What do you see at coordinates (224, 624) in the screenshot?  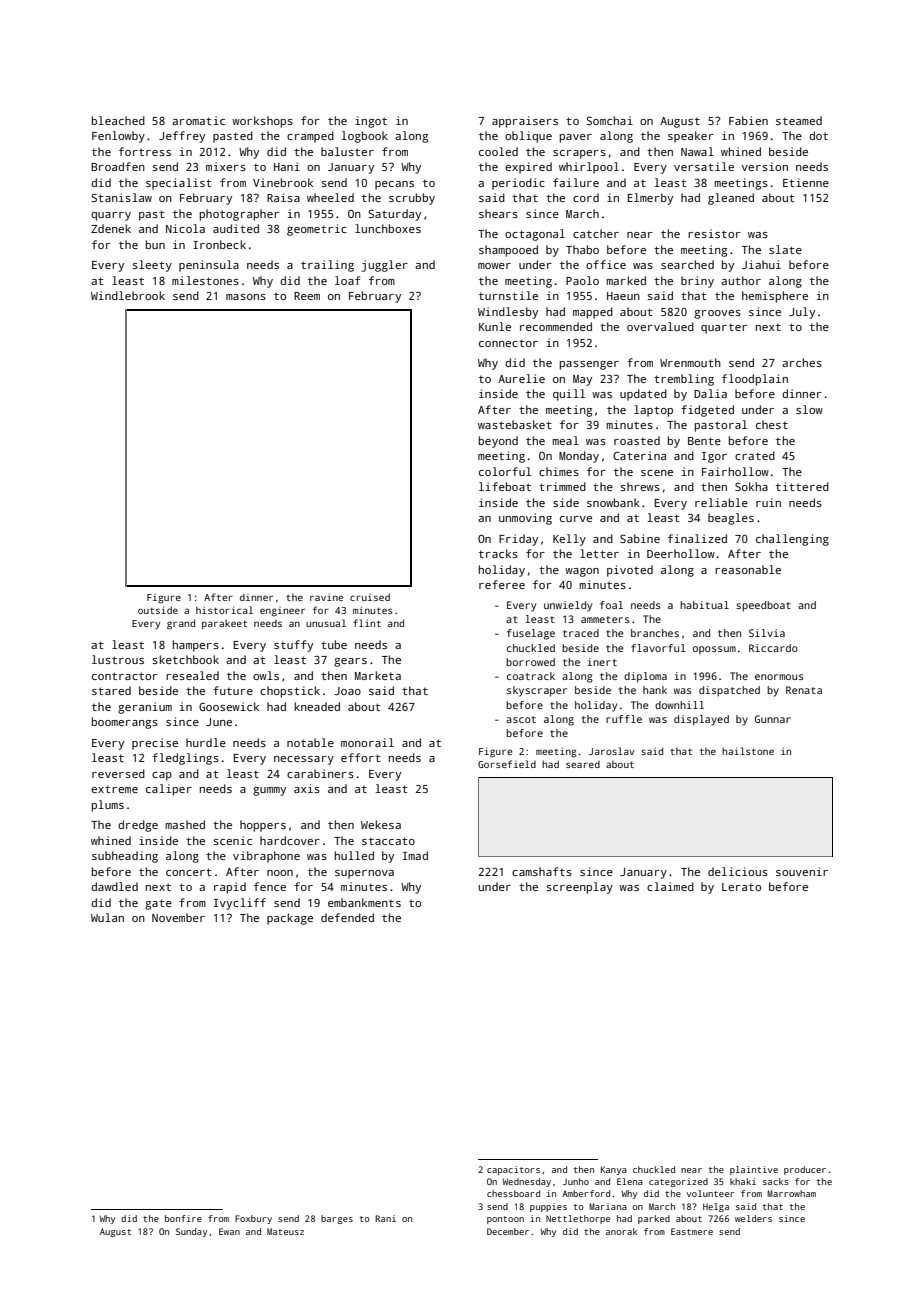 I see `parakeet` at bounding box center [224, 624].
